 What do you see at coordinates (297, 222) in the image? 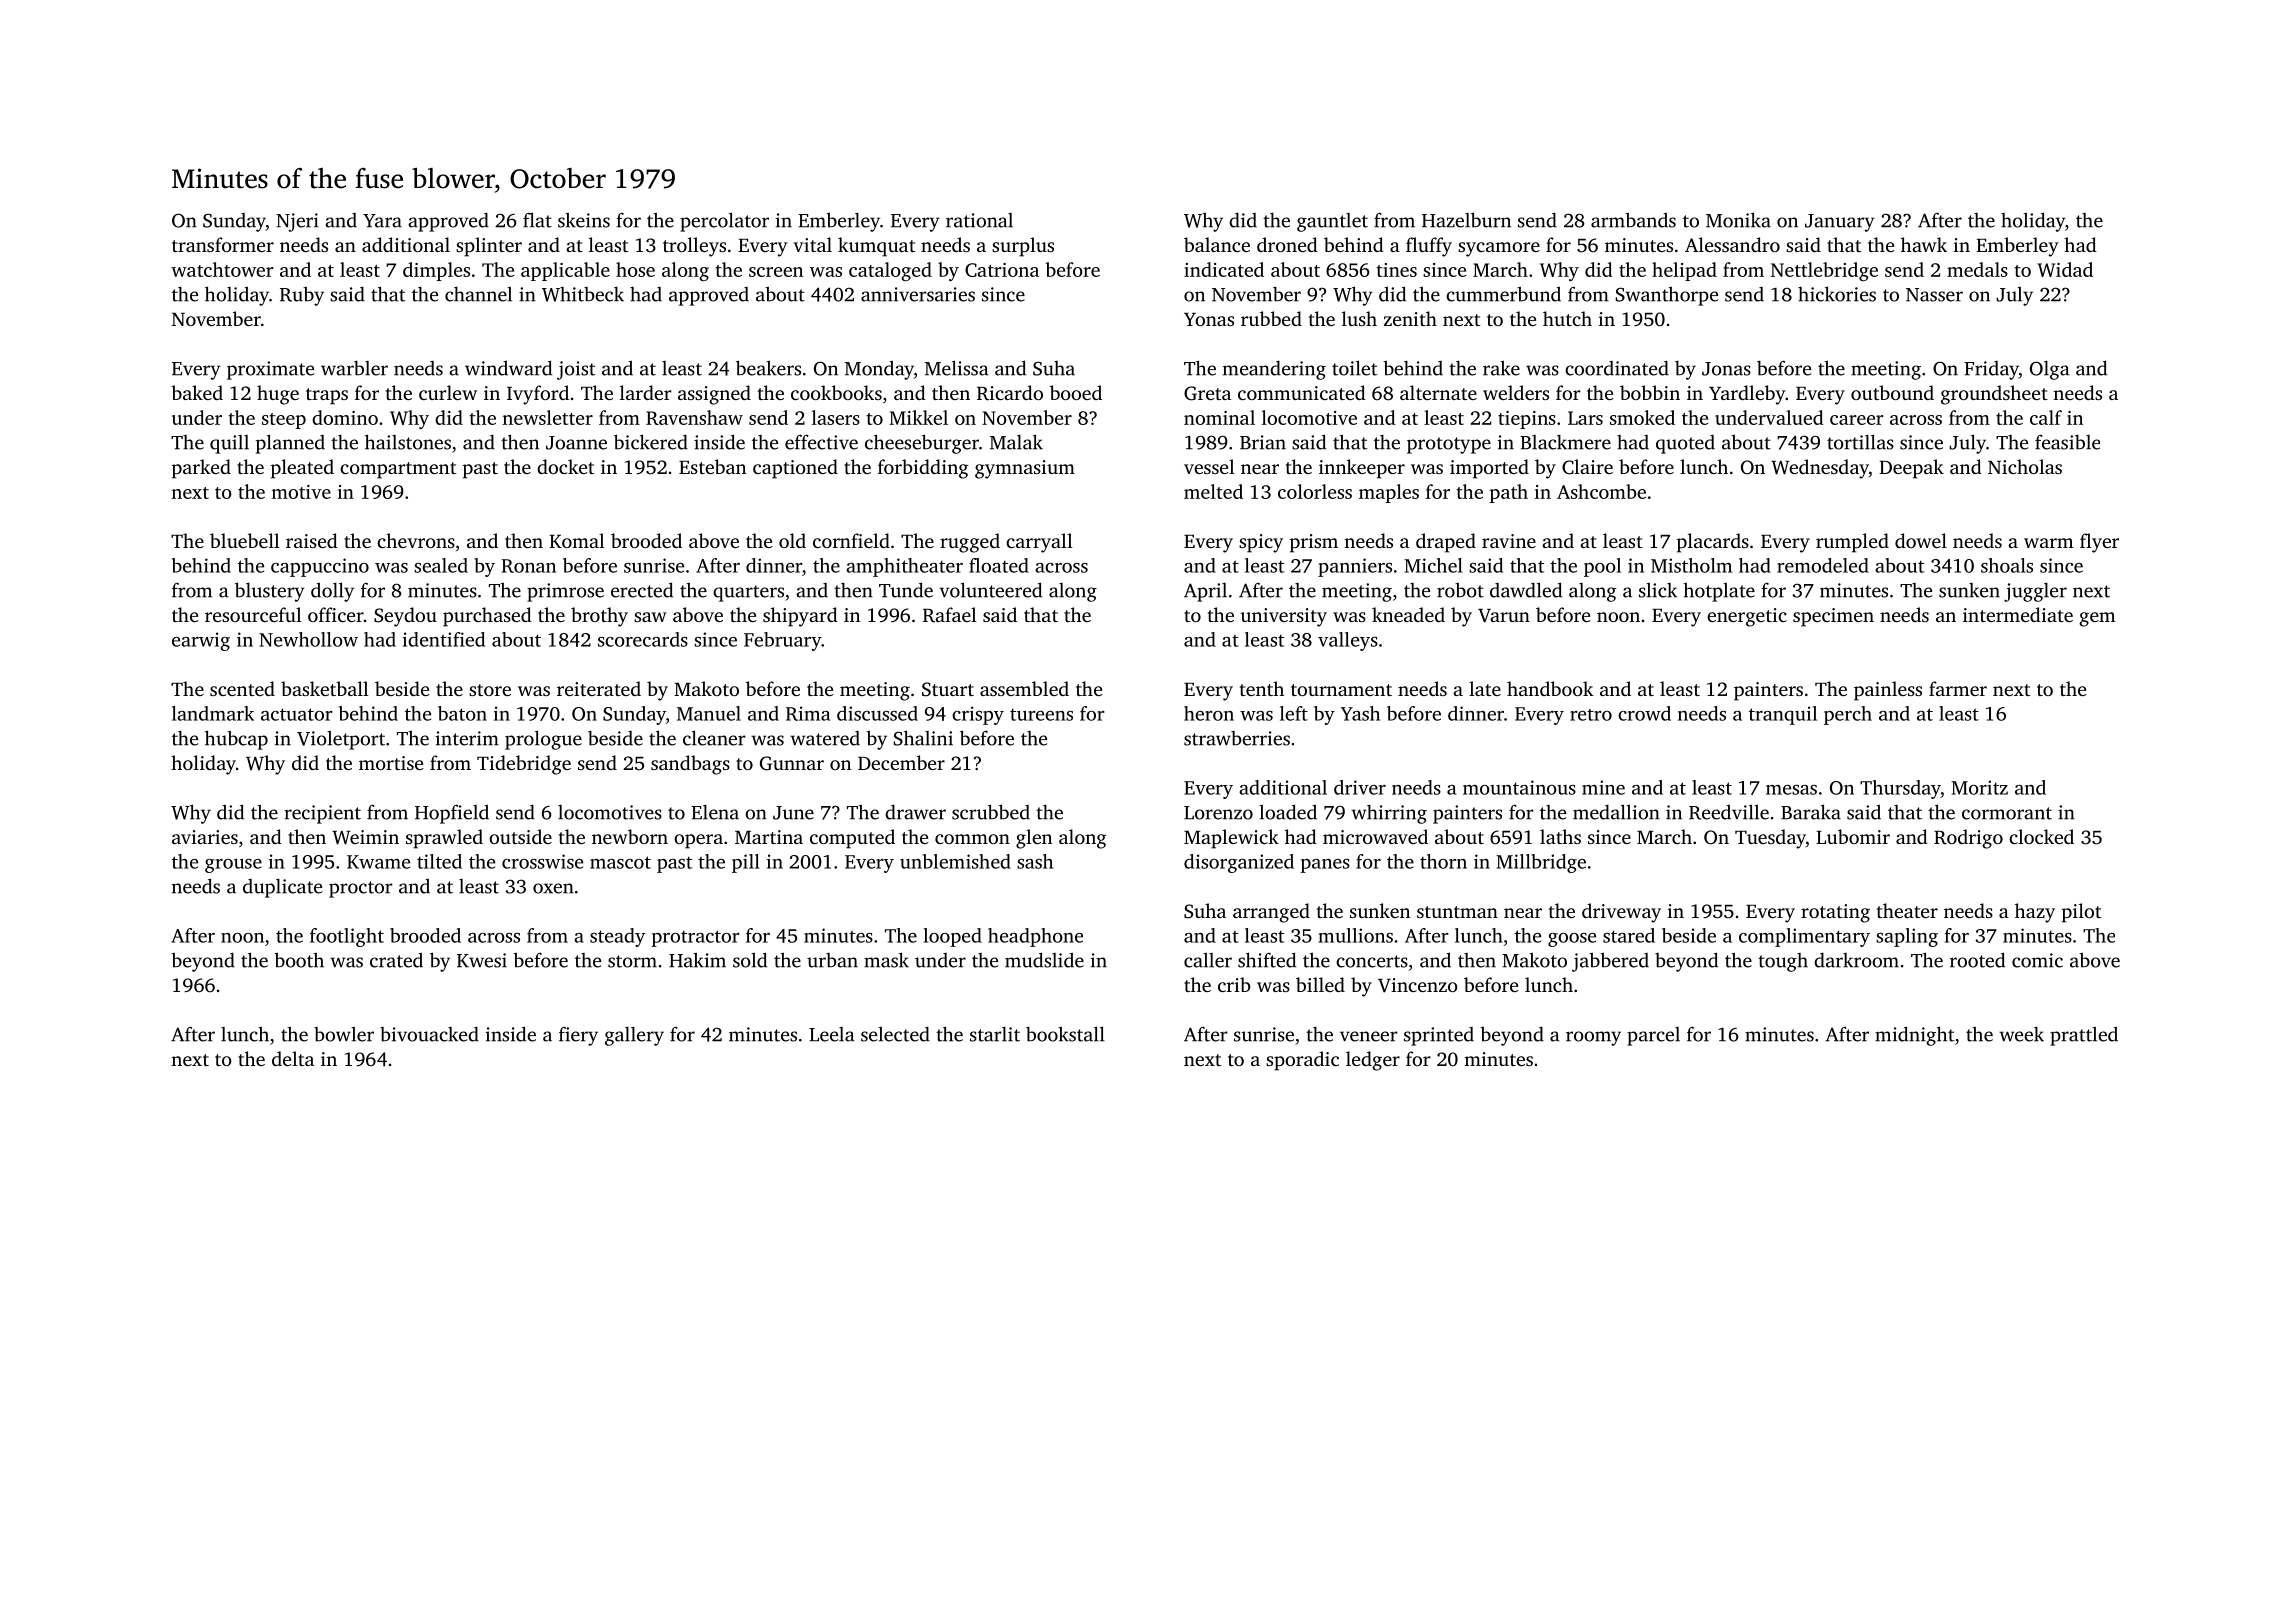
I see `Njeri` at bounding box center [297, 222].
